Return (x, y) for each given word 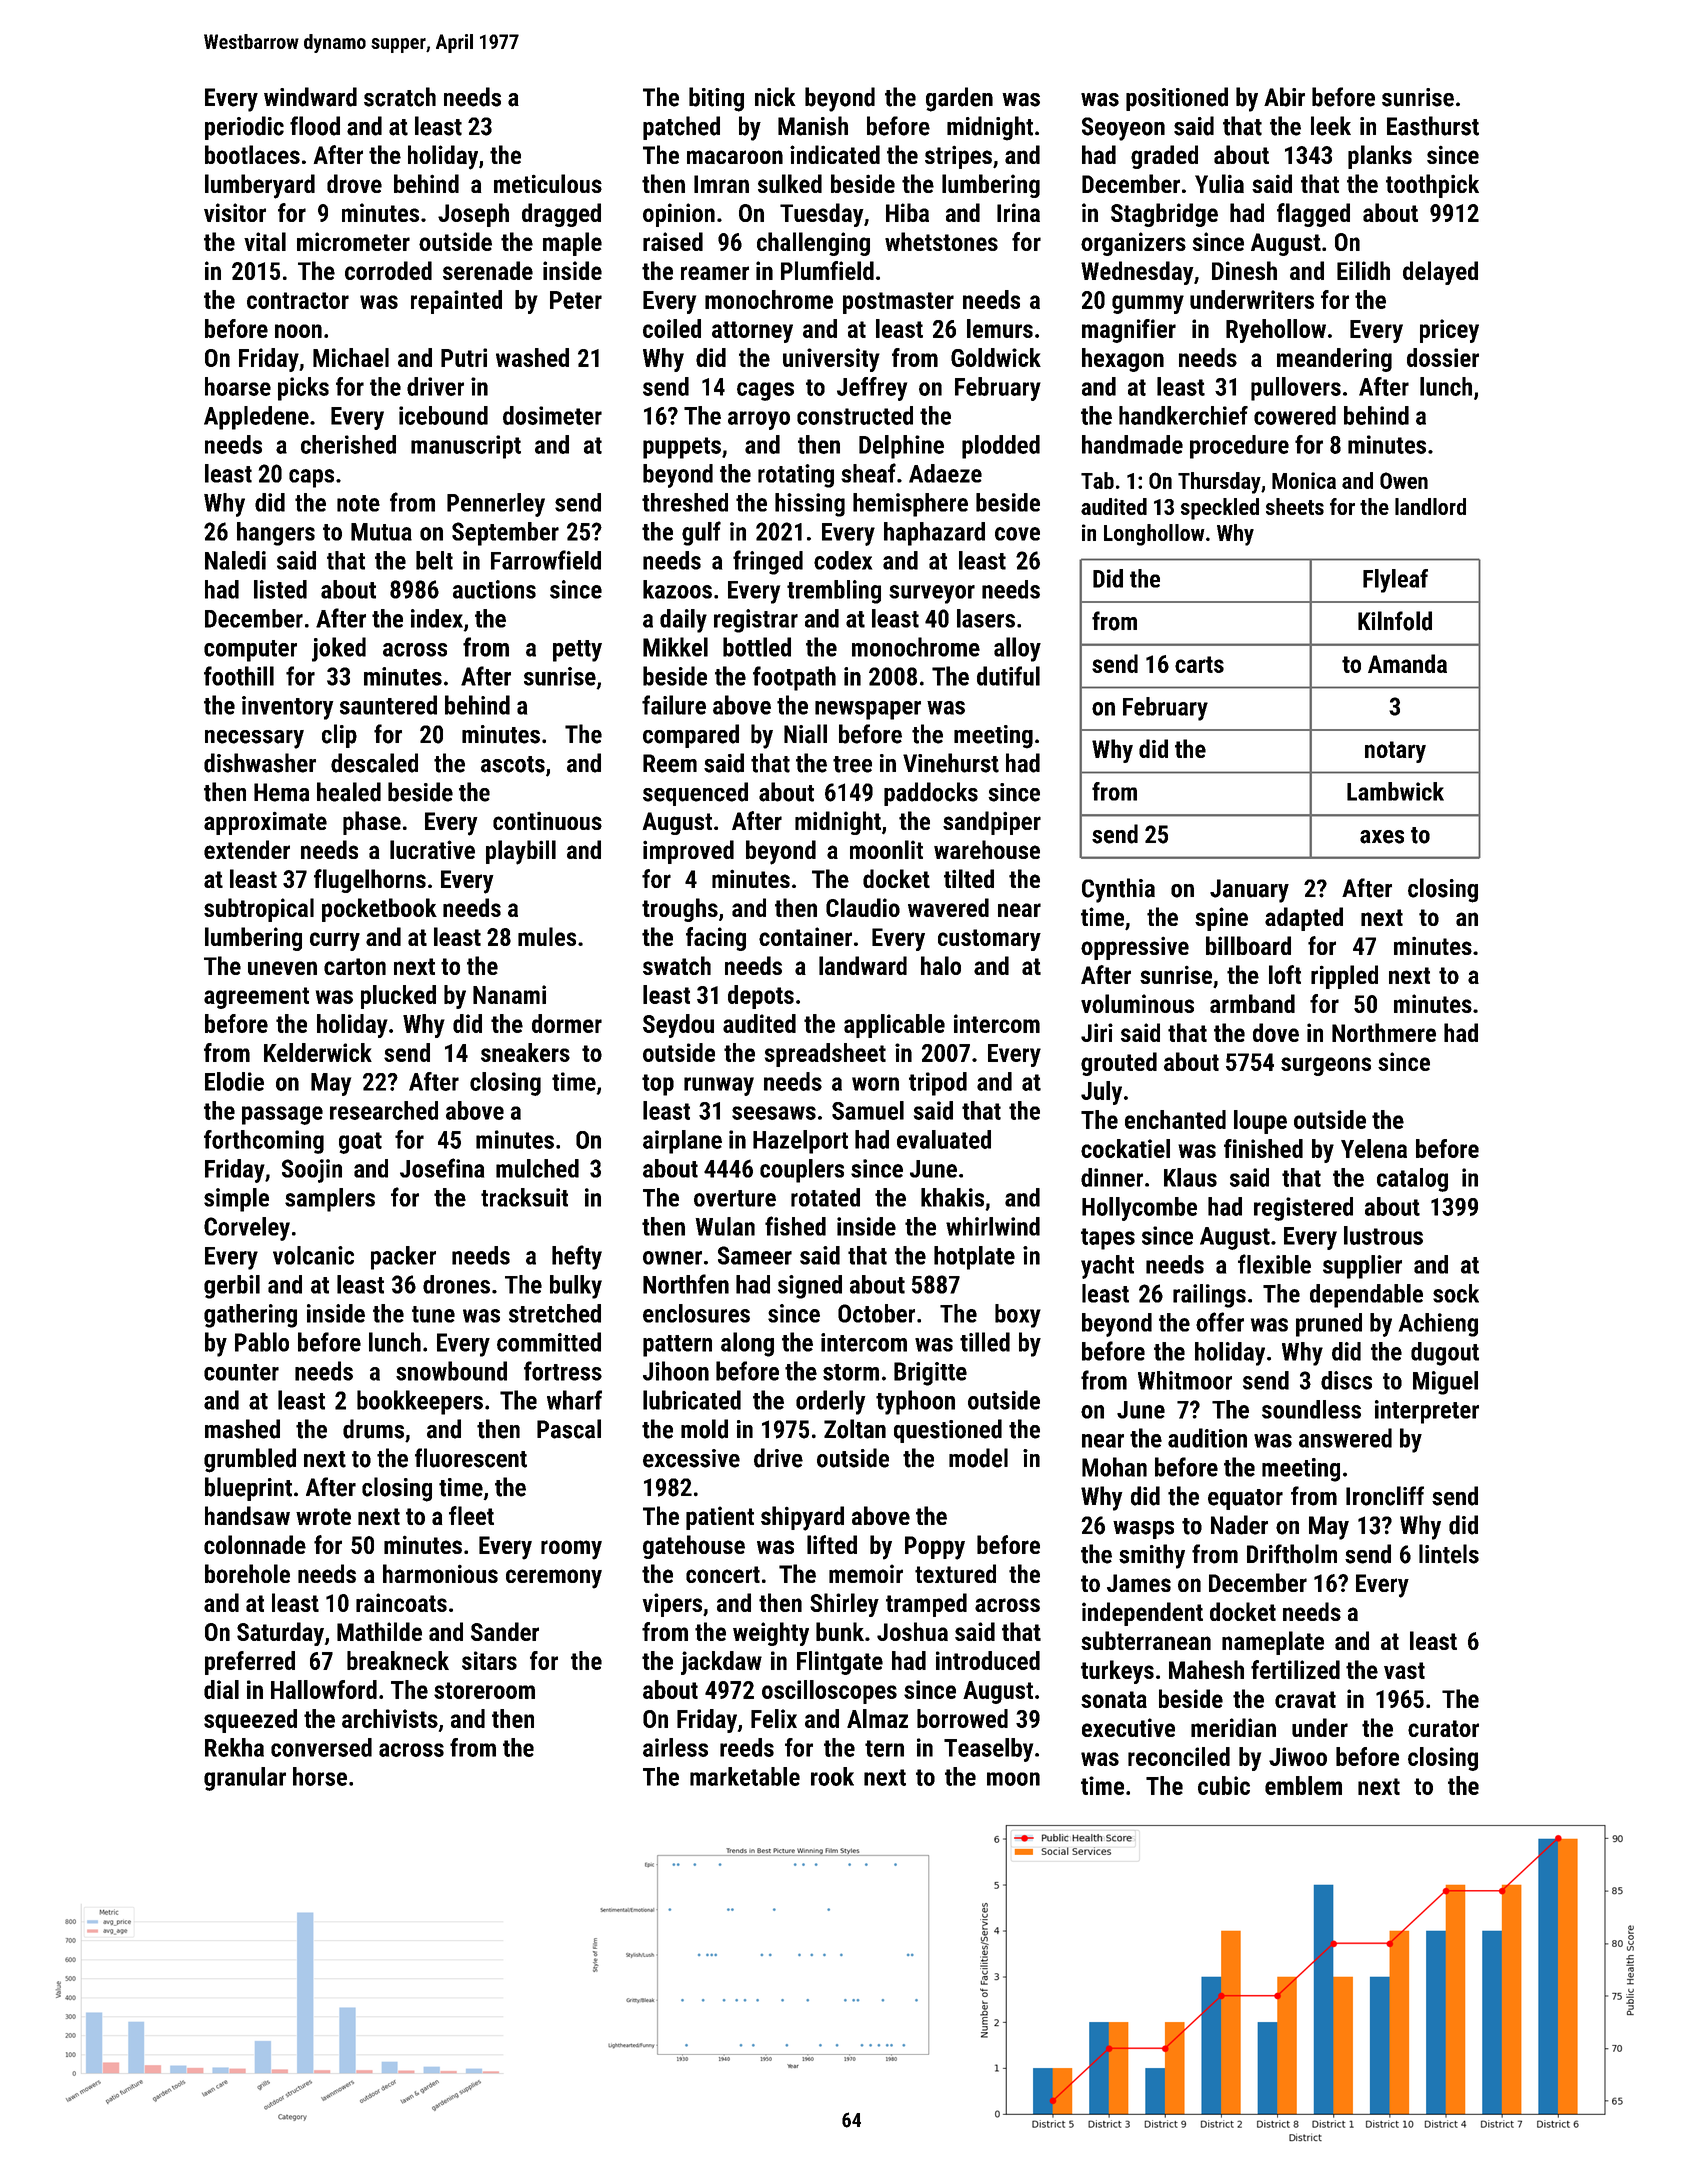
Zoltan (855, 1429)
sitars (489, 1660)
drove (354, 183)
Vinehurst (951, 763)
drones (456, 1284)
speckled (1220, 509)
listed (280, 589)
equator (1245, 1499)
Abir (1284, 97)
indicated (835, 154)
